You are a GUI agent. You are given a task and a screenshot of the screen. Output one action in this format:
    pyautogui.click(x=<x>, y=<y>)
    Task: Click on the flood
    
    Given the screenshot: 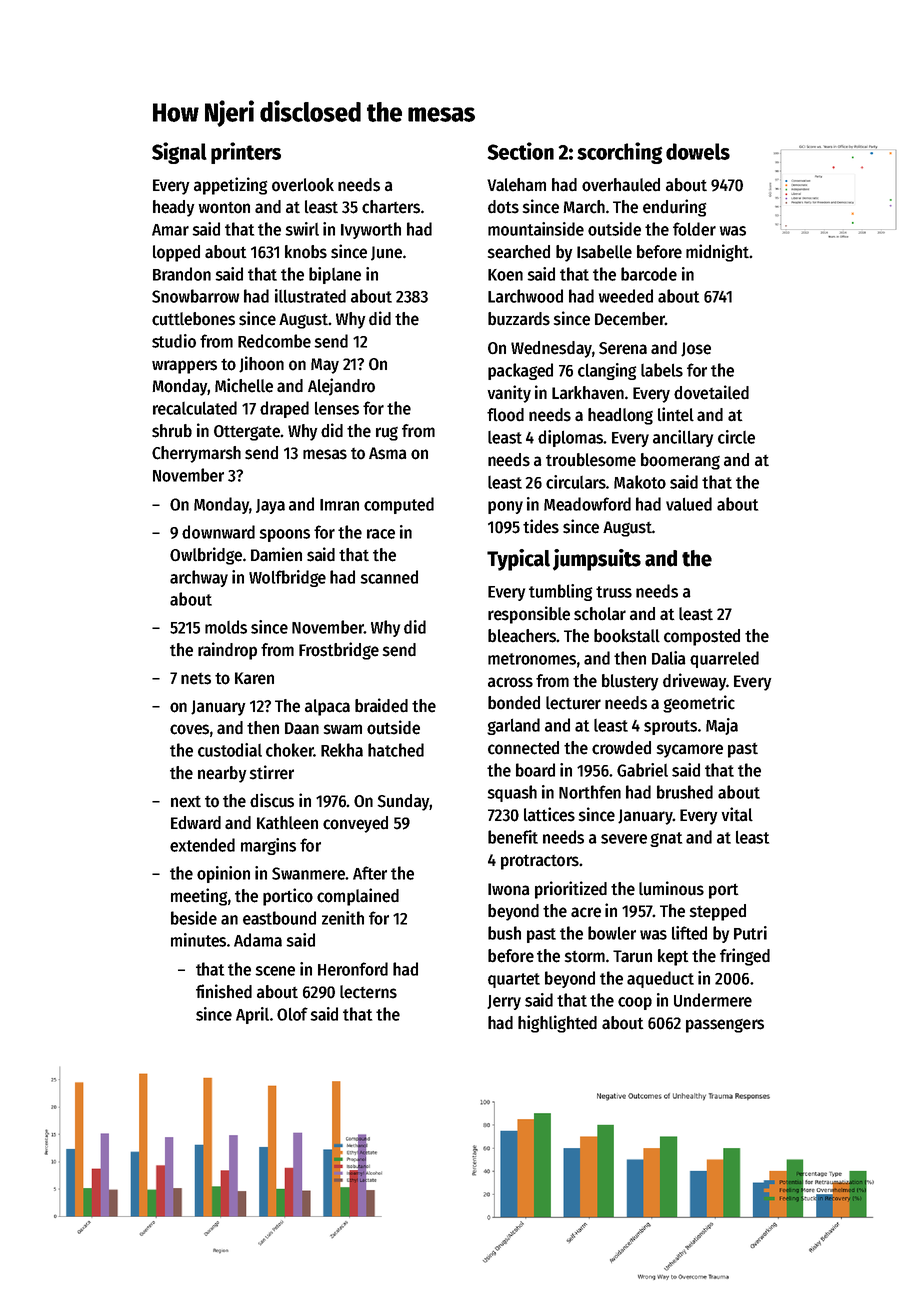 What is the action you would take?
    pyautogui.click(x=505, y=415)
